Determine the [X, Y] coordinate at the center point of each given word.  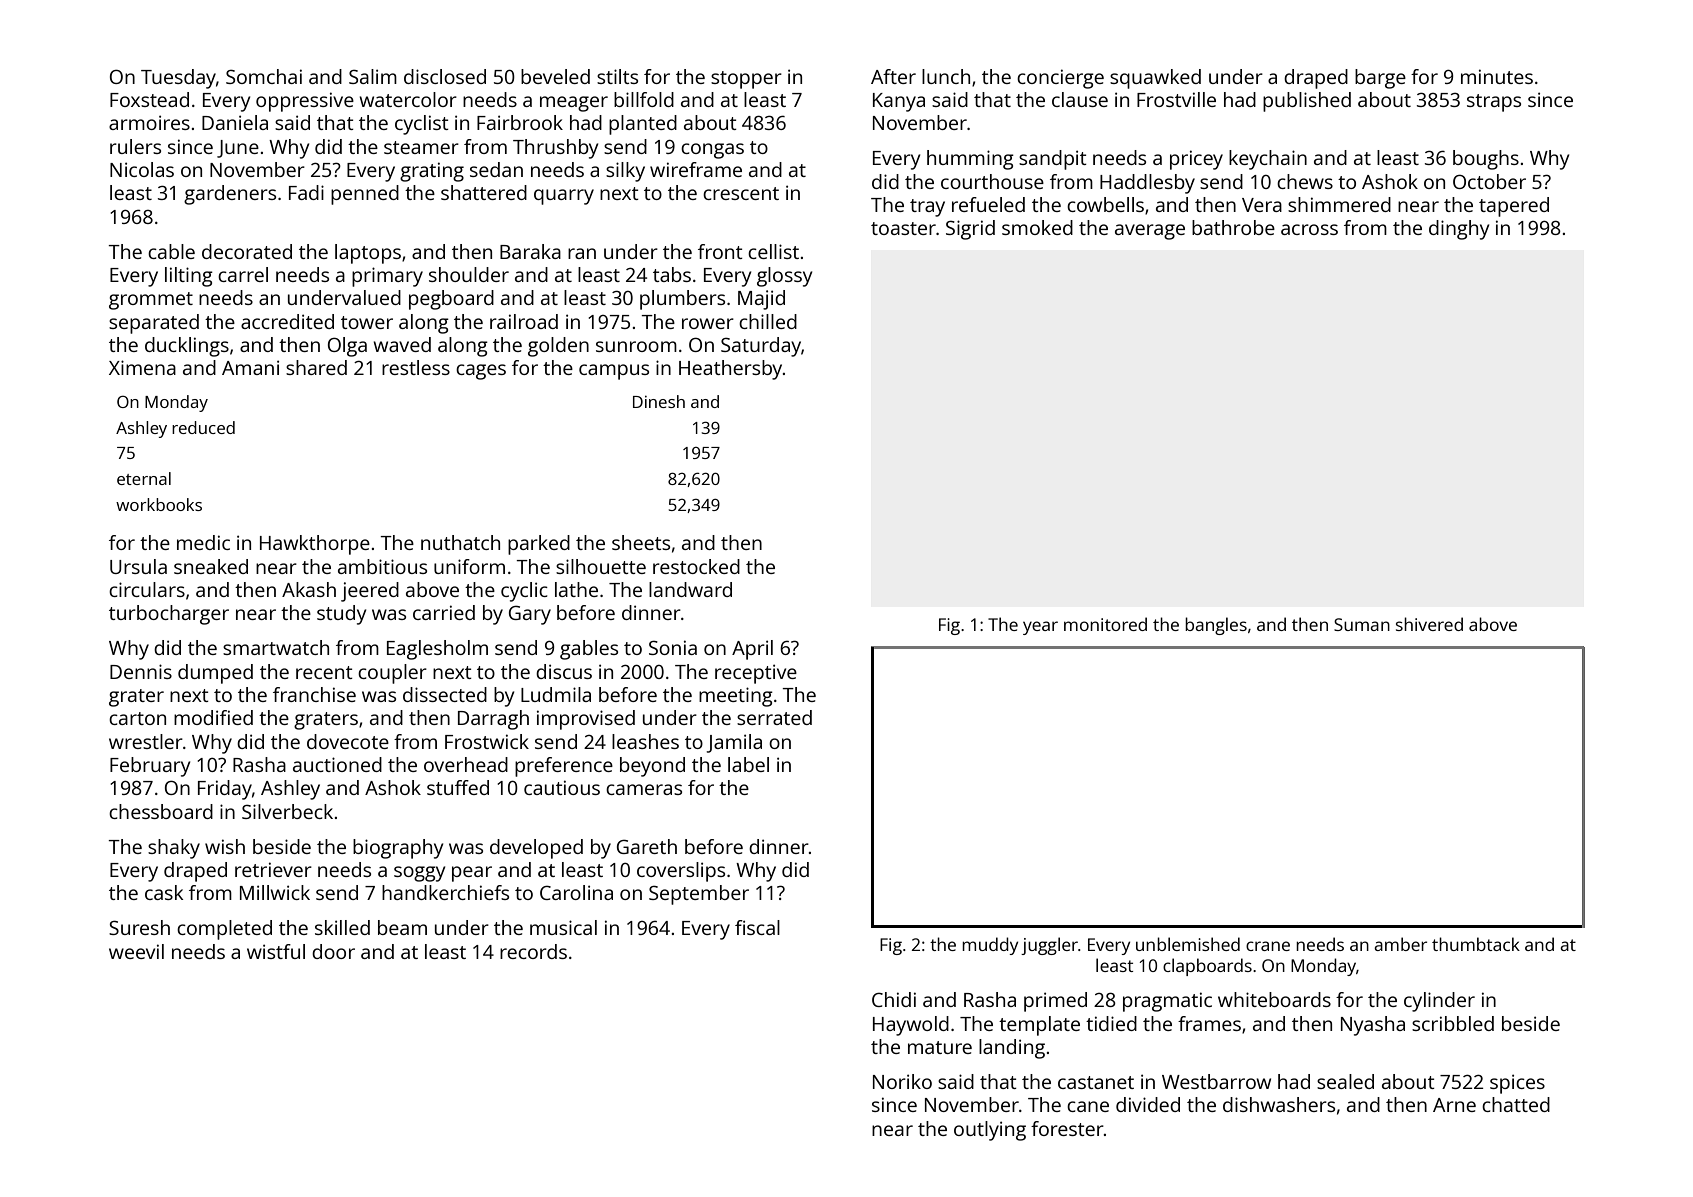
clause [1080, 99]
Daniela [235, 122]
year [1040, 628]
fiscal [757, 927]
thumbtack [1476, 944]
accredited [287, 321]
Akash [309, 589]
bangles [1216, 626]
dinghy [1459, 230]
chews [1305, 181]
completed [224, 930]
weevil [136, 951]
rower [708, 323]
